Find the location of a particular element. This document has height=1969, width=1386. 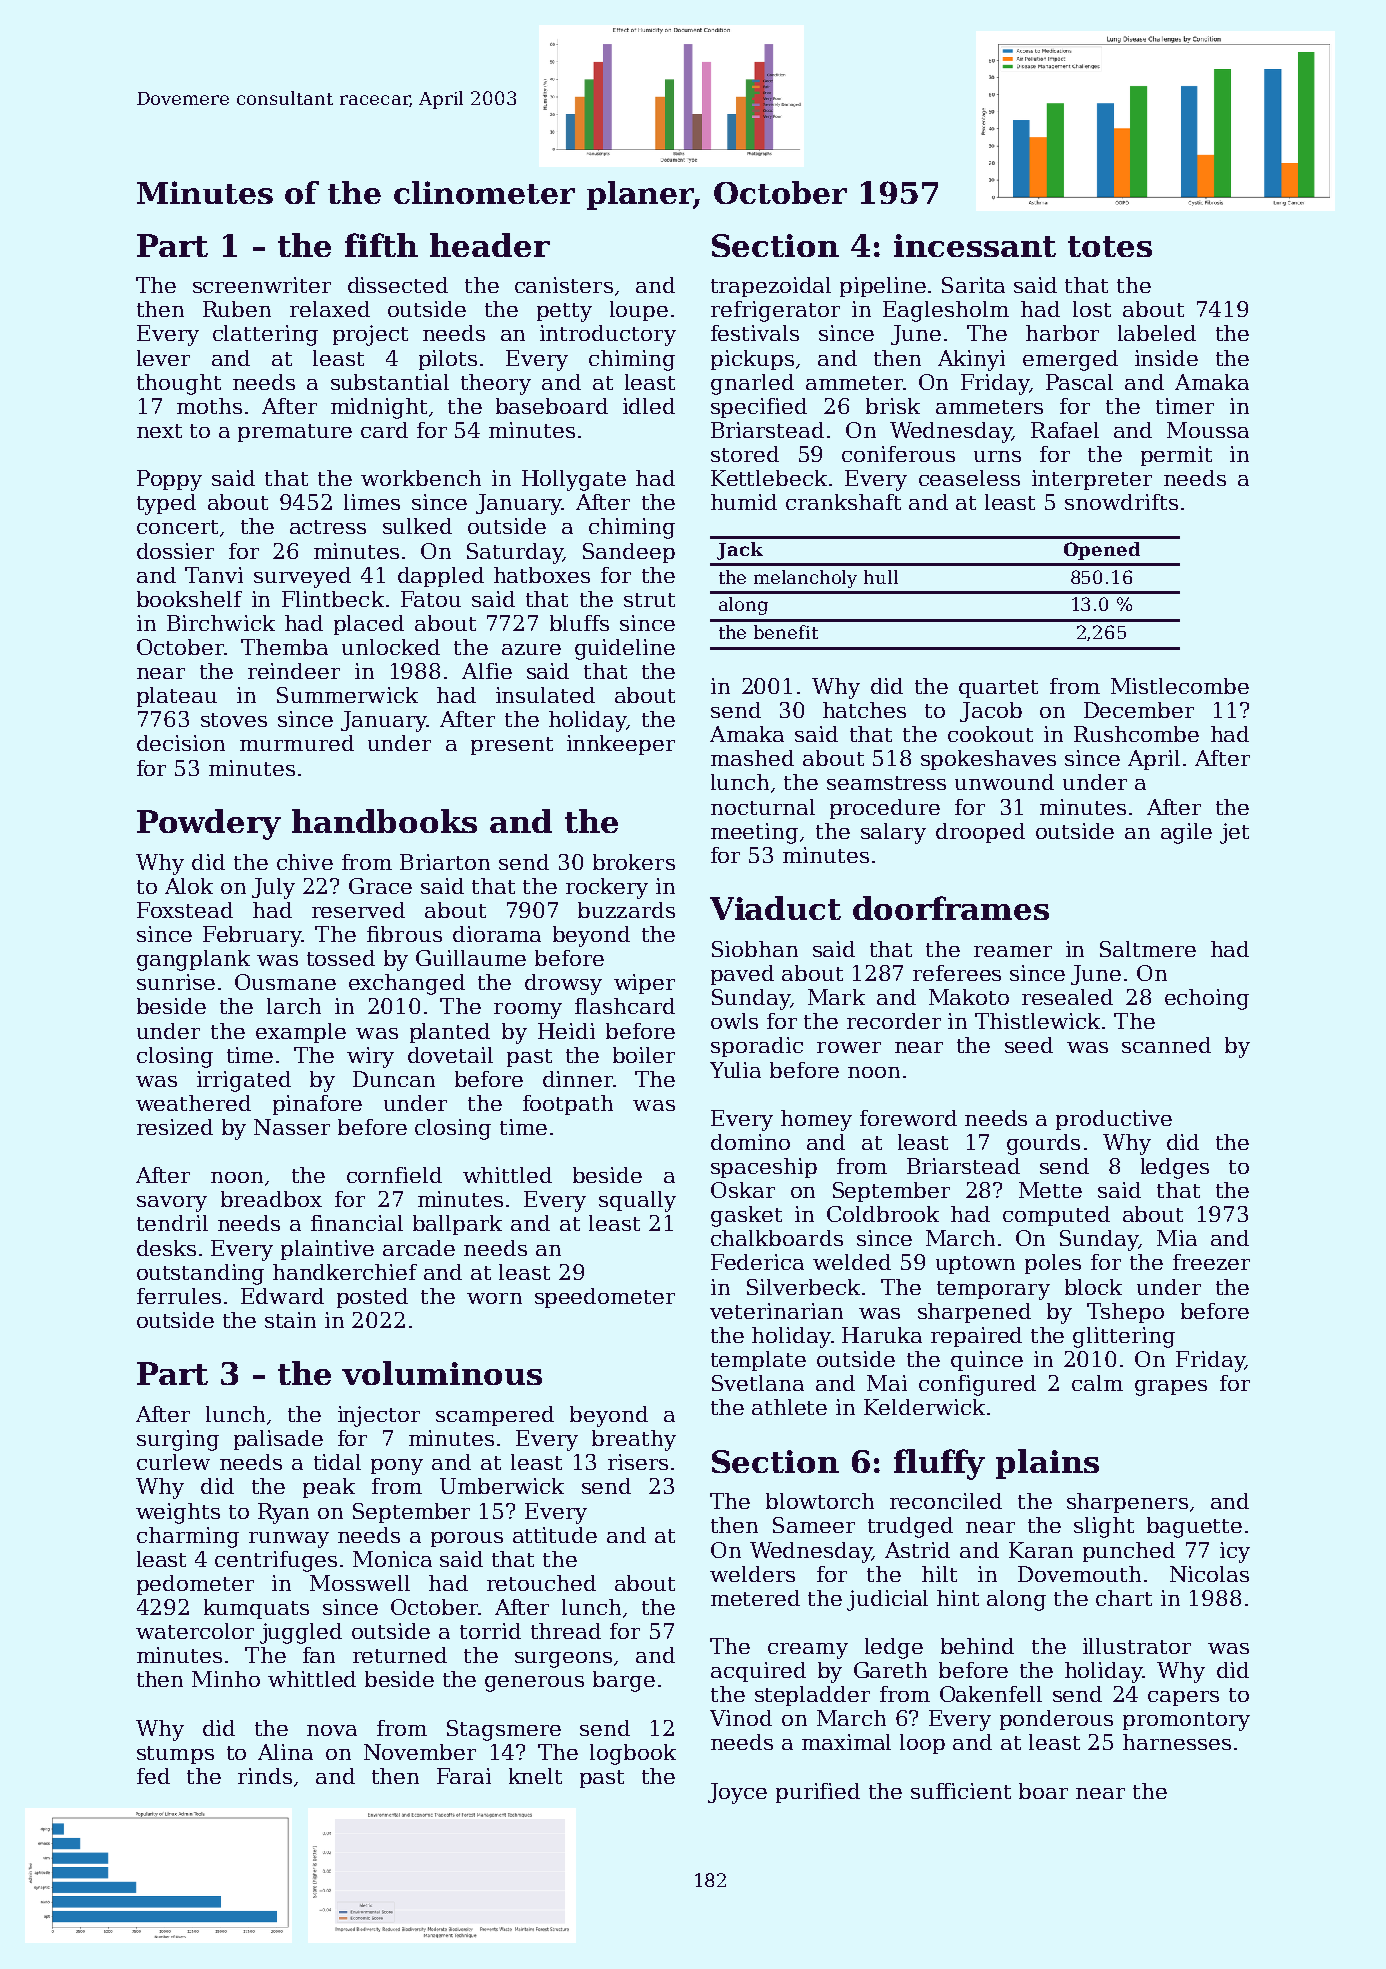

fifth is located at coordinates (381, 245).
